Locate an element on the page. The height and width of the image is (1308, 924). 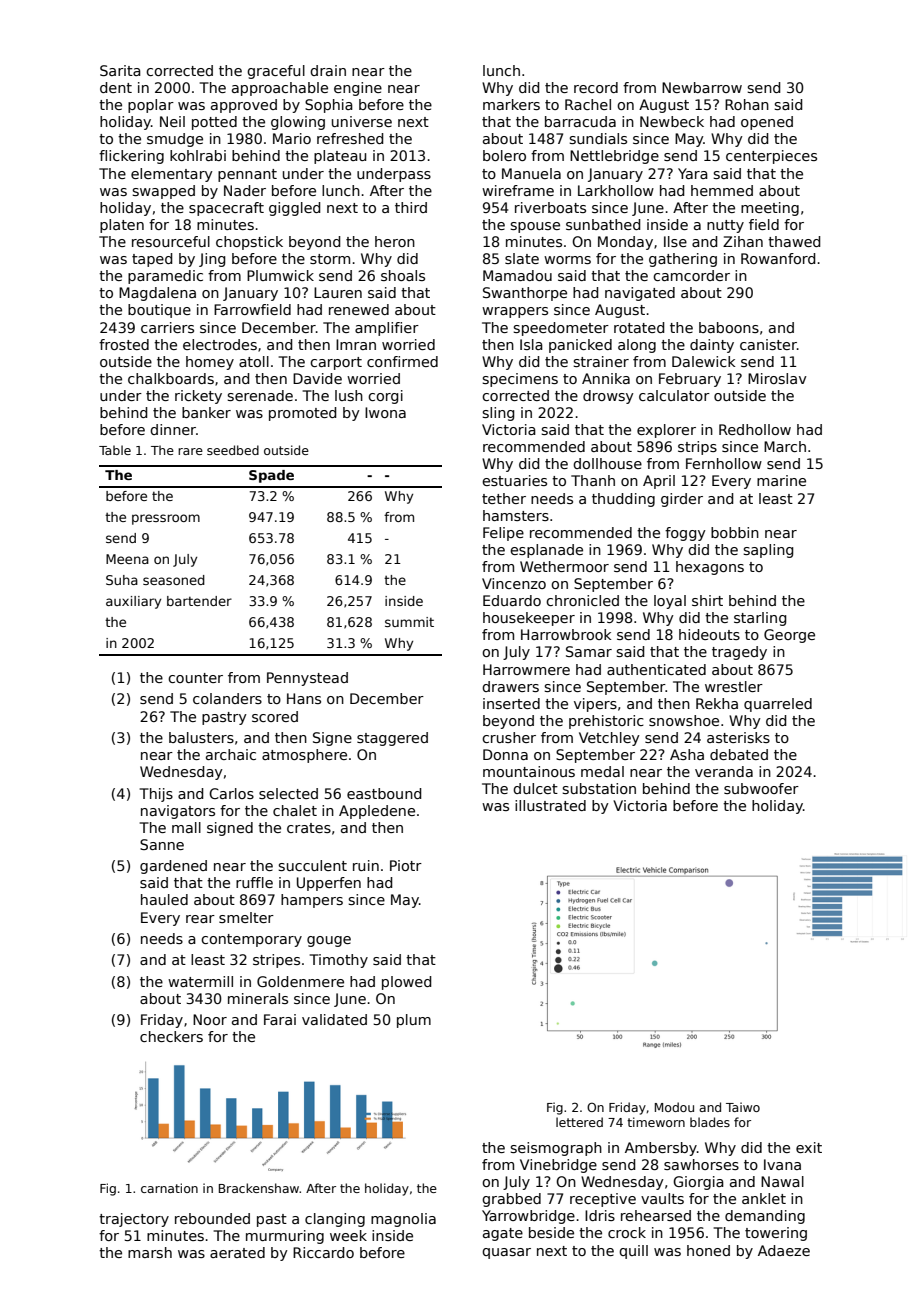
Taiwo is located at coordinates (743, 1107).
